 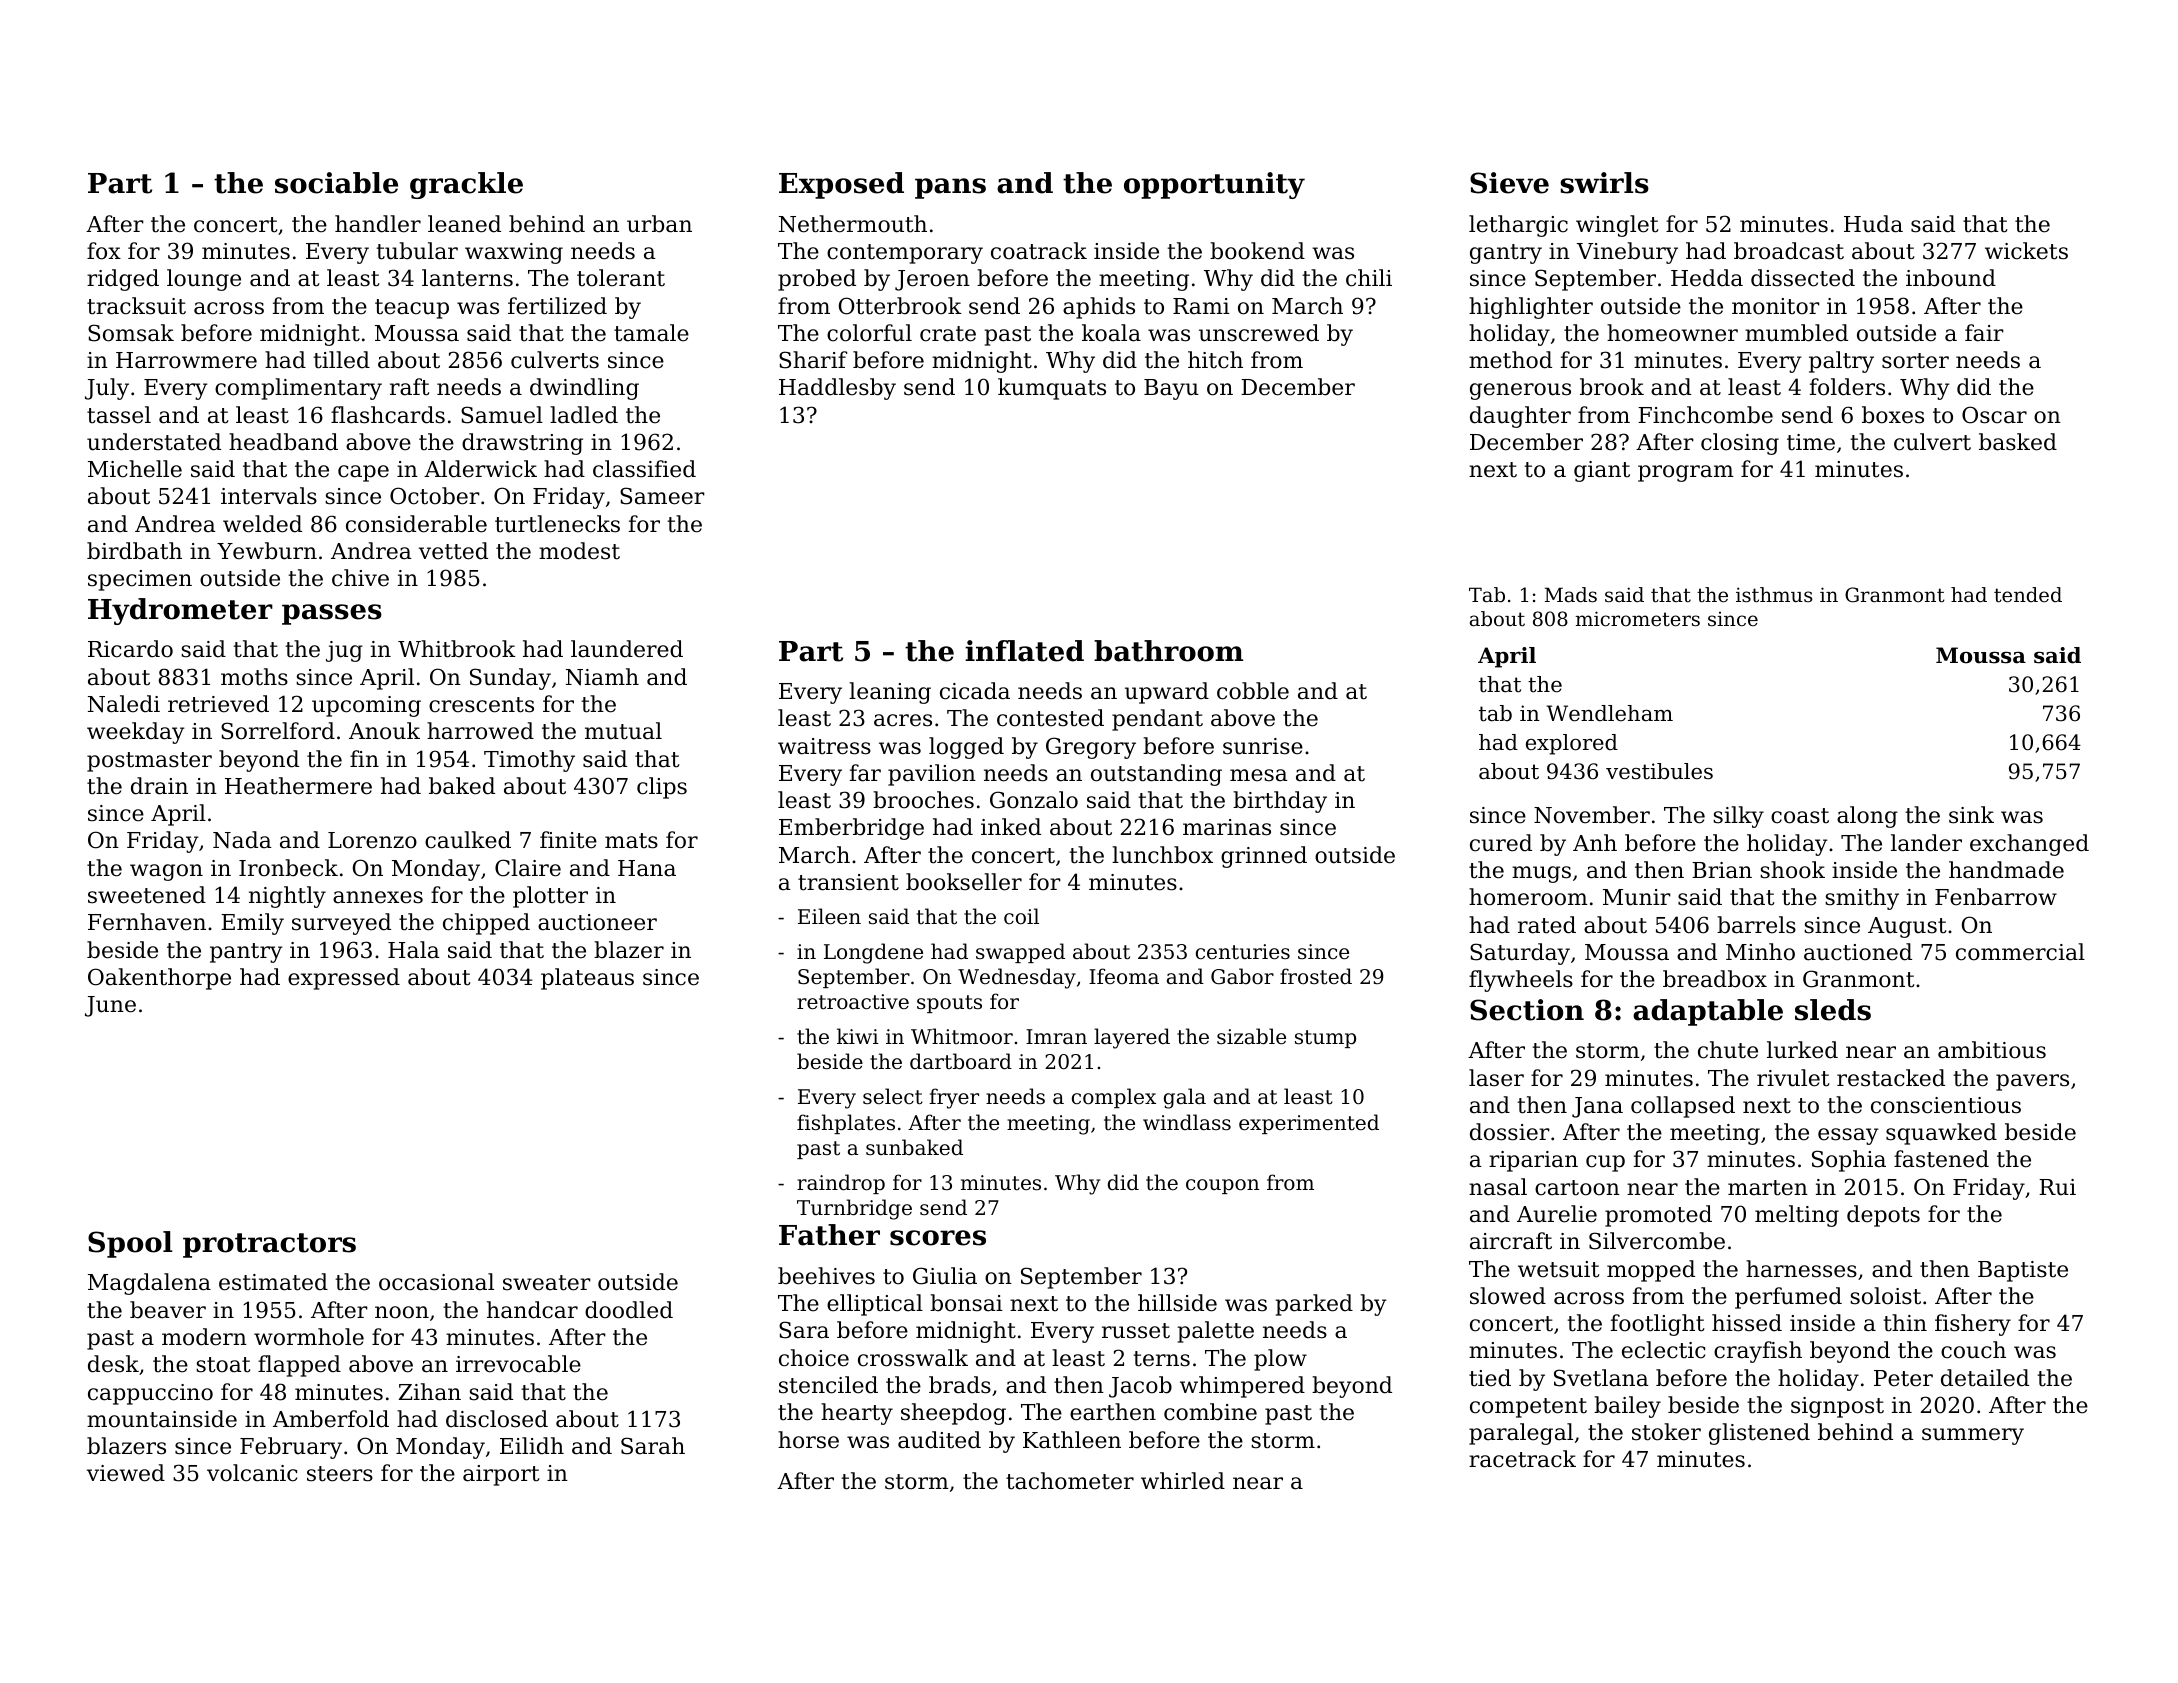 What do you see at coordinates (1686, 473) in the screenshot?
I see `program` at bounding box center [1686, 473].
